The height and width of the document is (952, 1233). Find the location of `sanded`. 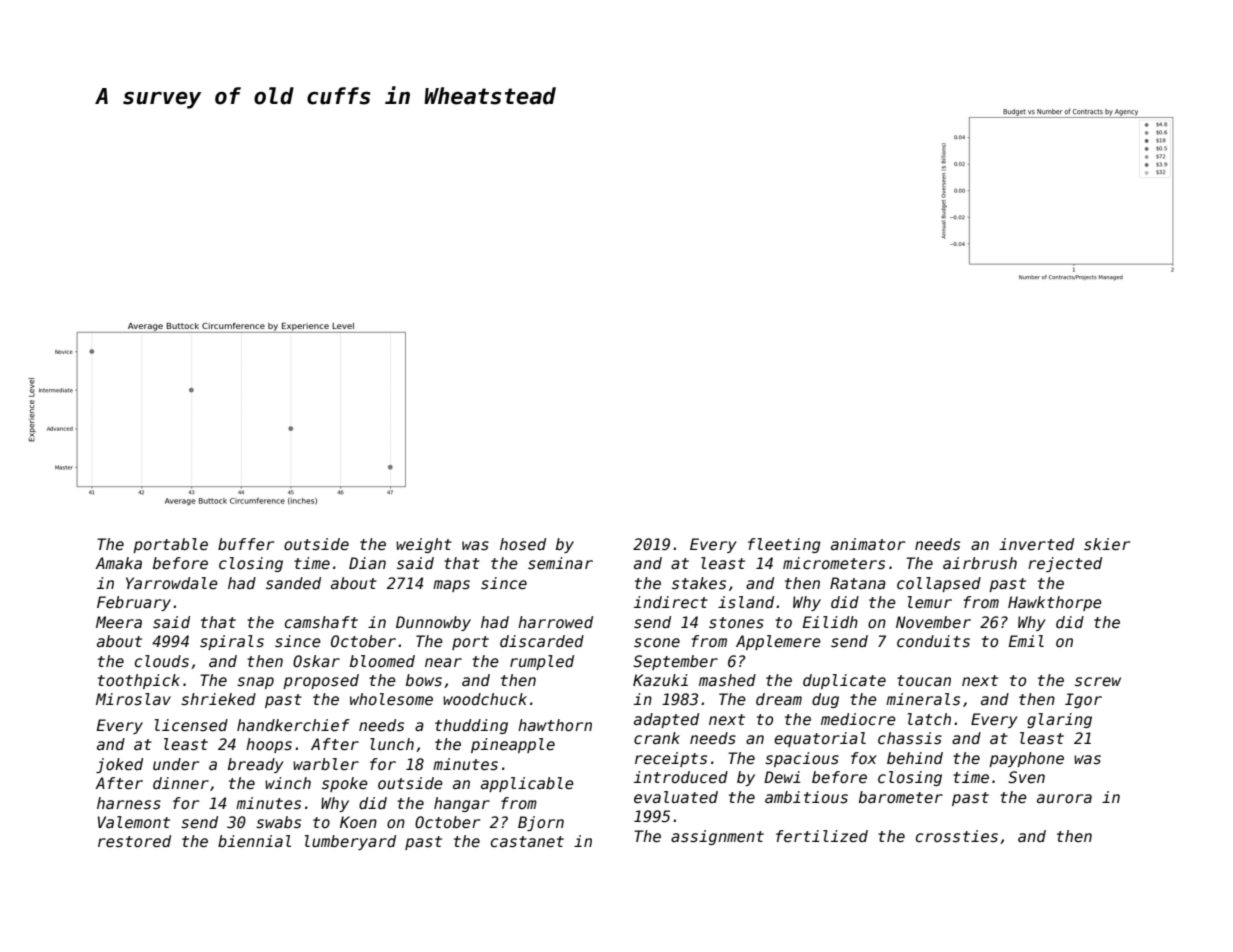

sanded is located at coordinates (293, 583).
